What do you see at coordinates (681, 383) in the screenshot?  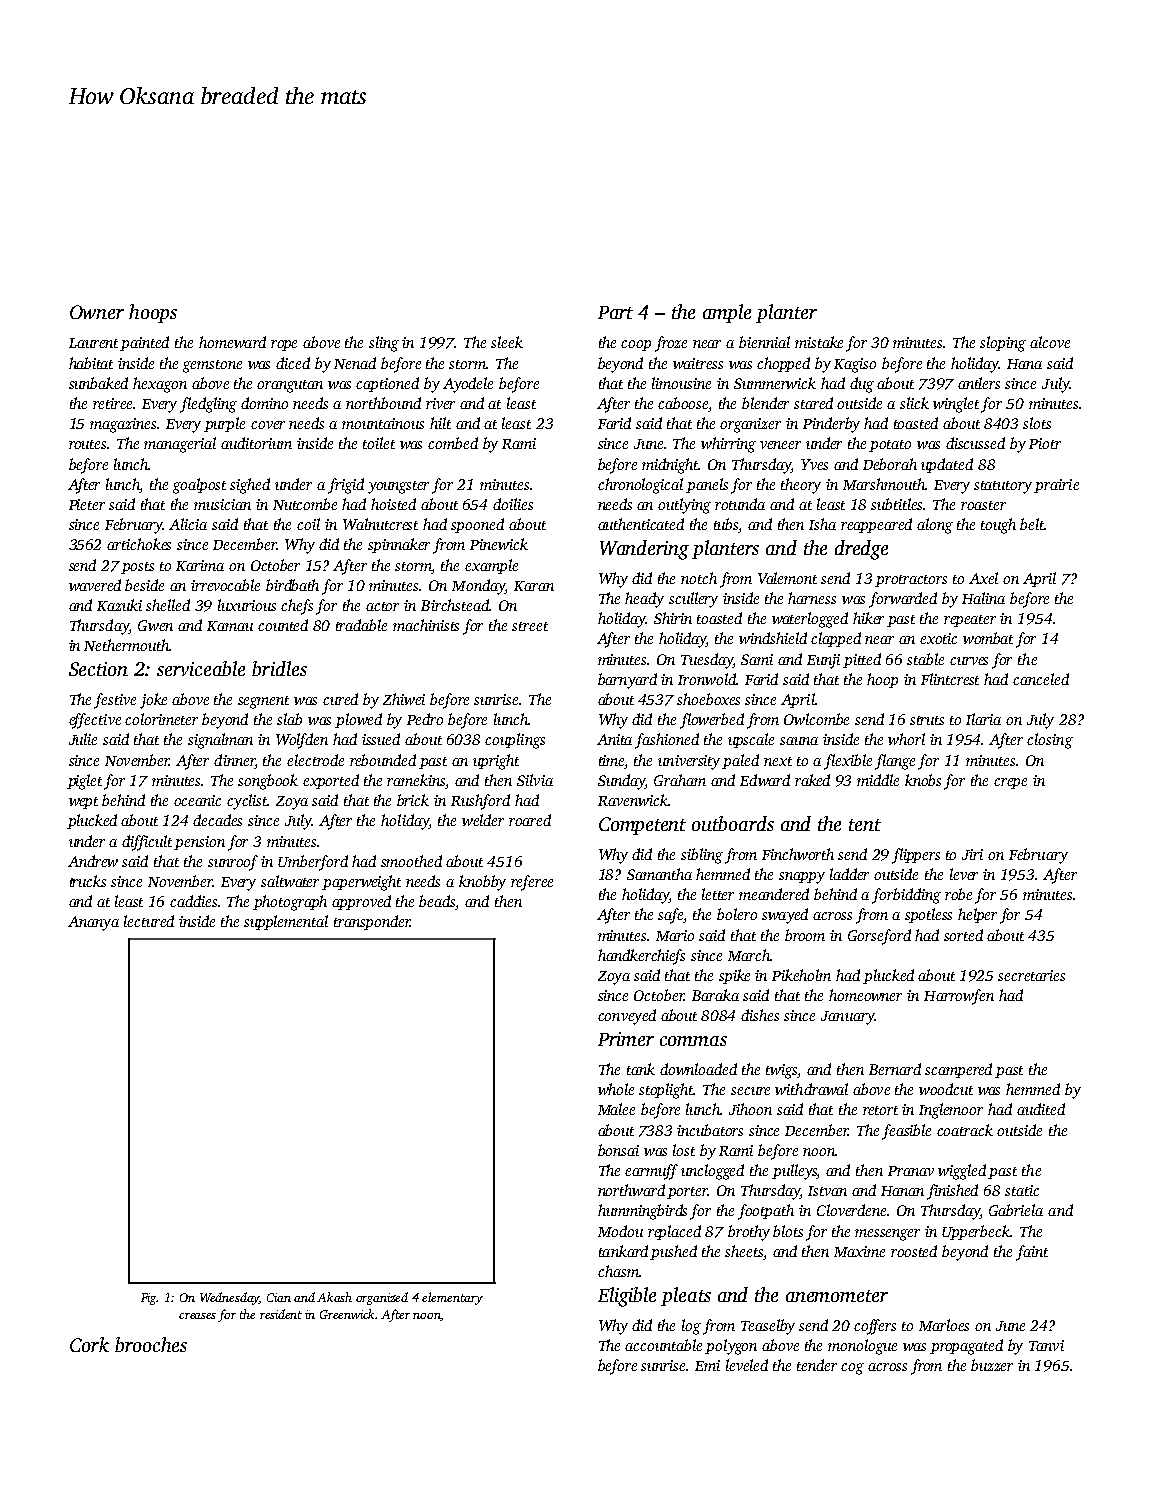 I see `limousine` at bounding box center [681, 383].
